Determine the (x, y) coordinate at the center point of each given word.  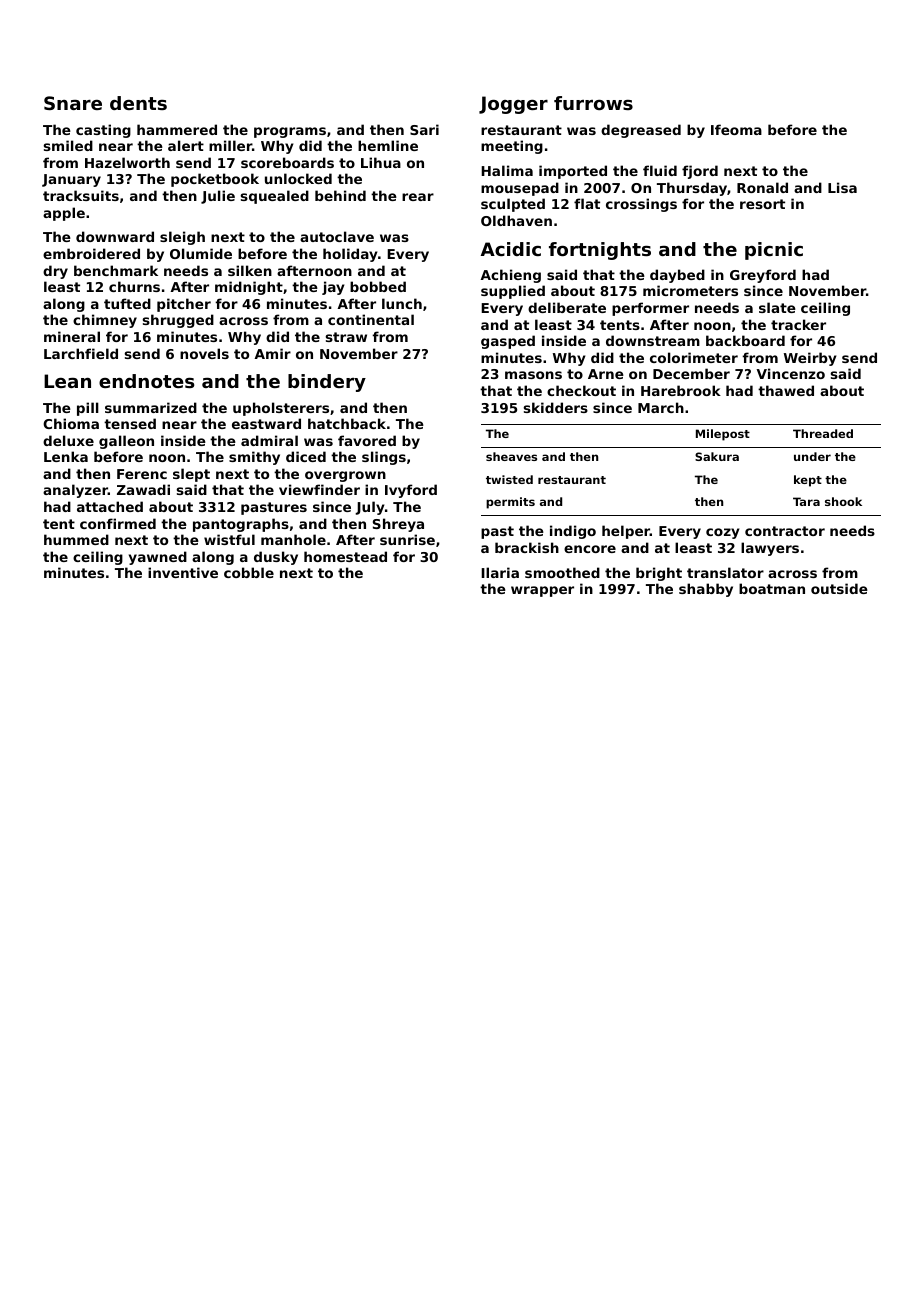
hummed (76, 539)
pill (88, 409)
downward (115, 236)
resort (762, 204)
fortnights (600, 251)
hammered (177, 129)
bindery (327, 383)
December (691, 373)
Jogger (513, 105)
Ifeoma (736, 129)
